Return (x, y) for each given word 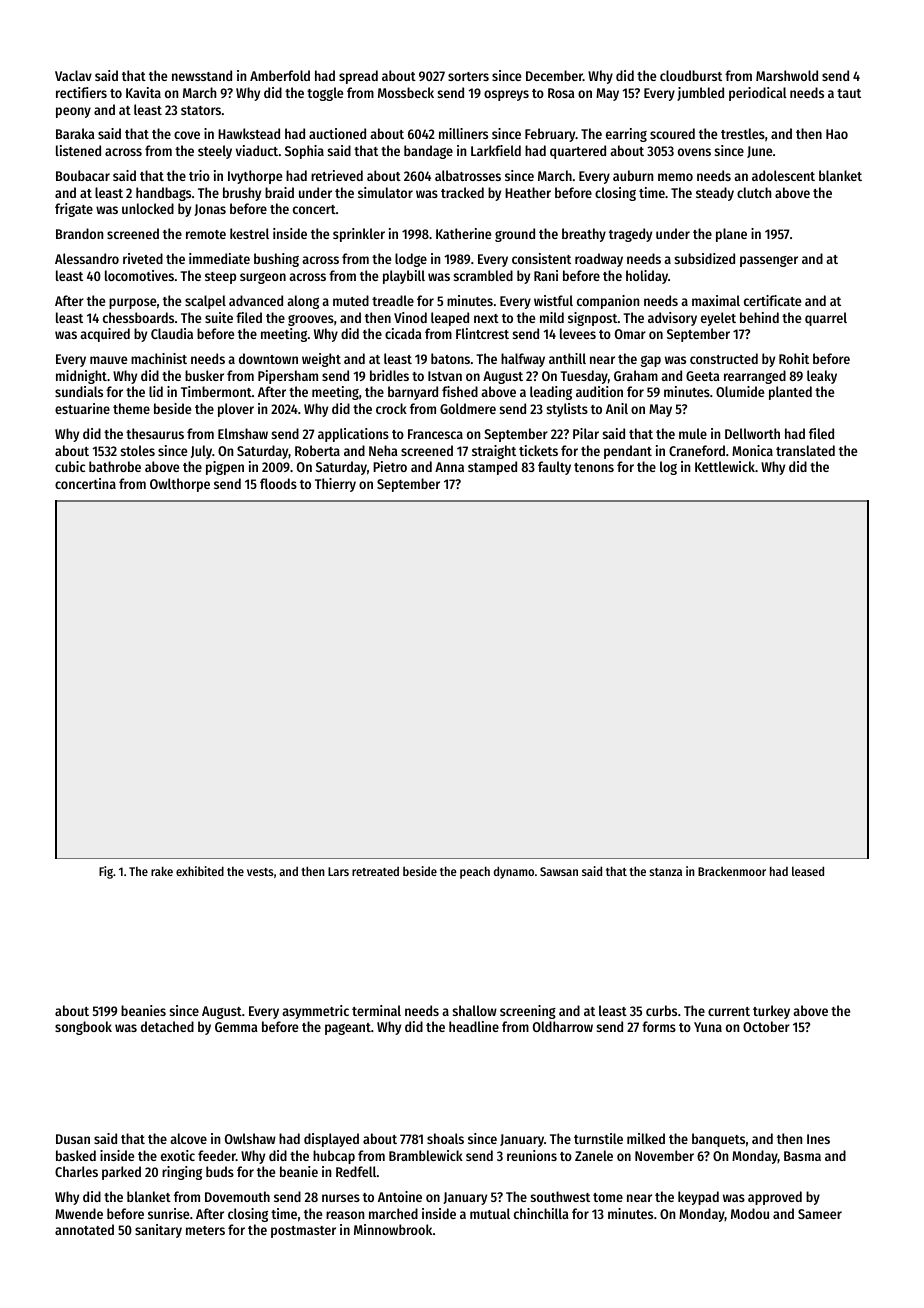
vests (260, 872)
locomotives (139, 275)
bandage (428, 152)
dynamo (514, 872)
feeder (217, 1155)
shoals (445, 1138)
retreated (375, 871)
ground (515, 235)
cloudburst (691, 75)
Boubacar (83, 175)
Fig (106, 872)
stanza (665, 872)
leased (808, 871)
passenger (769, 261)
